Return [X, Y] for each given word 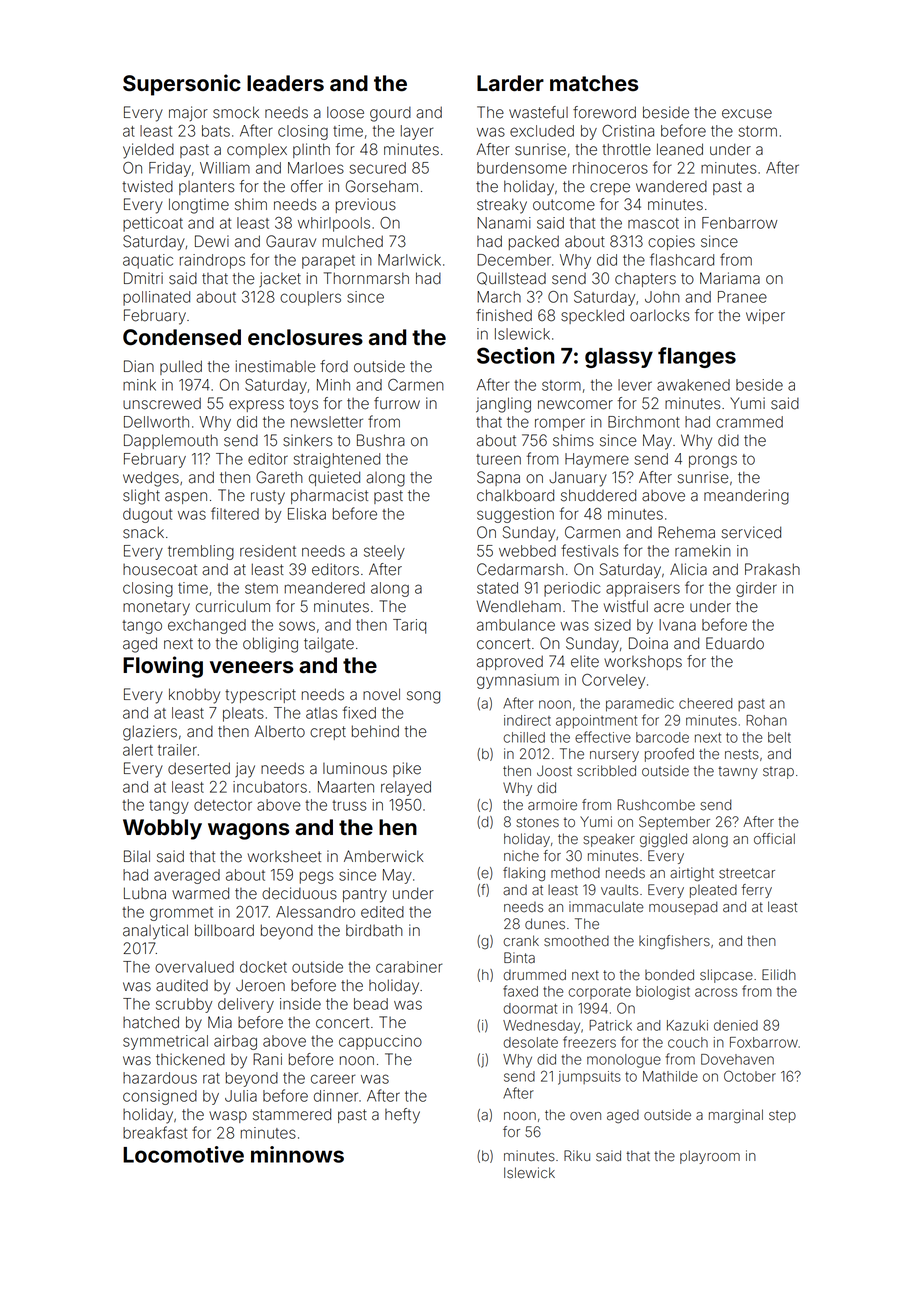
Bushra [381, 440]
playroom [710, 1157]
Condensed [182, 337]
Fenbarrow [740, 223]
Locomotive [183, 1154]
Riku [577, 1155]
